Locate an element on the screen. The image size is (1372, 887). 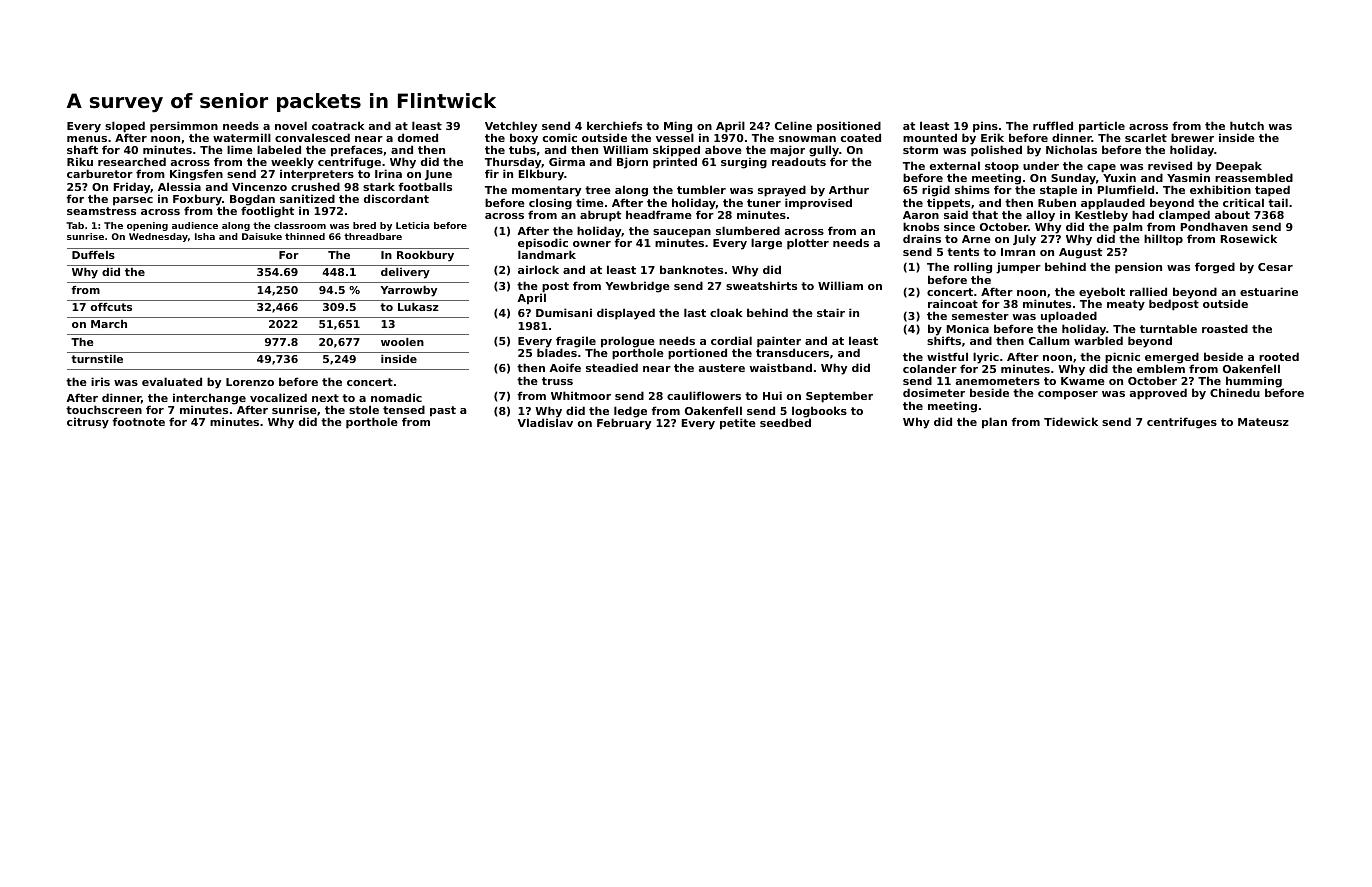
stoop is located at coordinates (1002, 168).
